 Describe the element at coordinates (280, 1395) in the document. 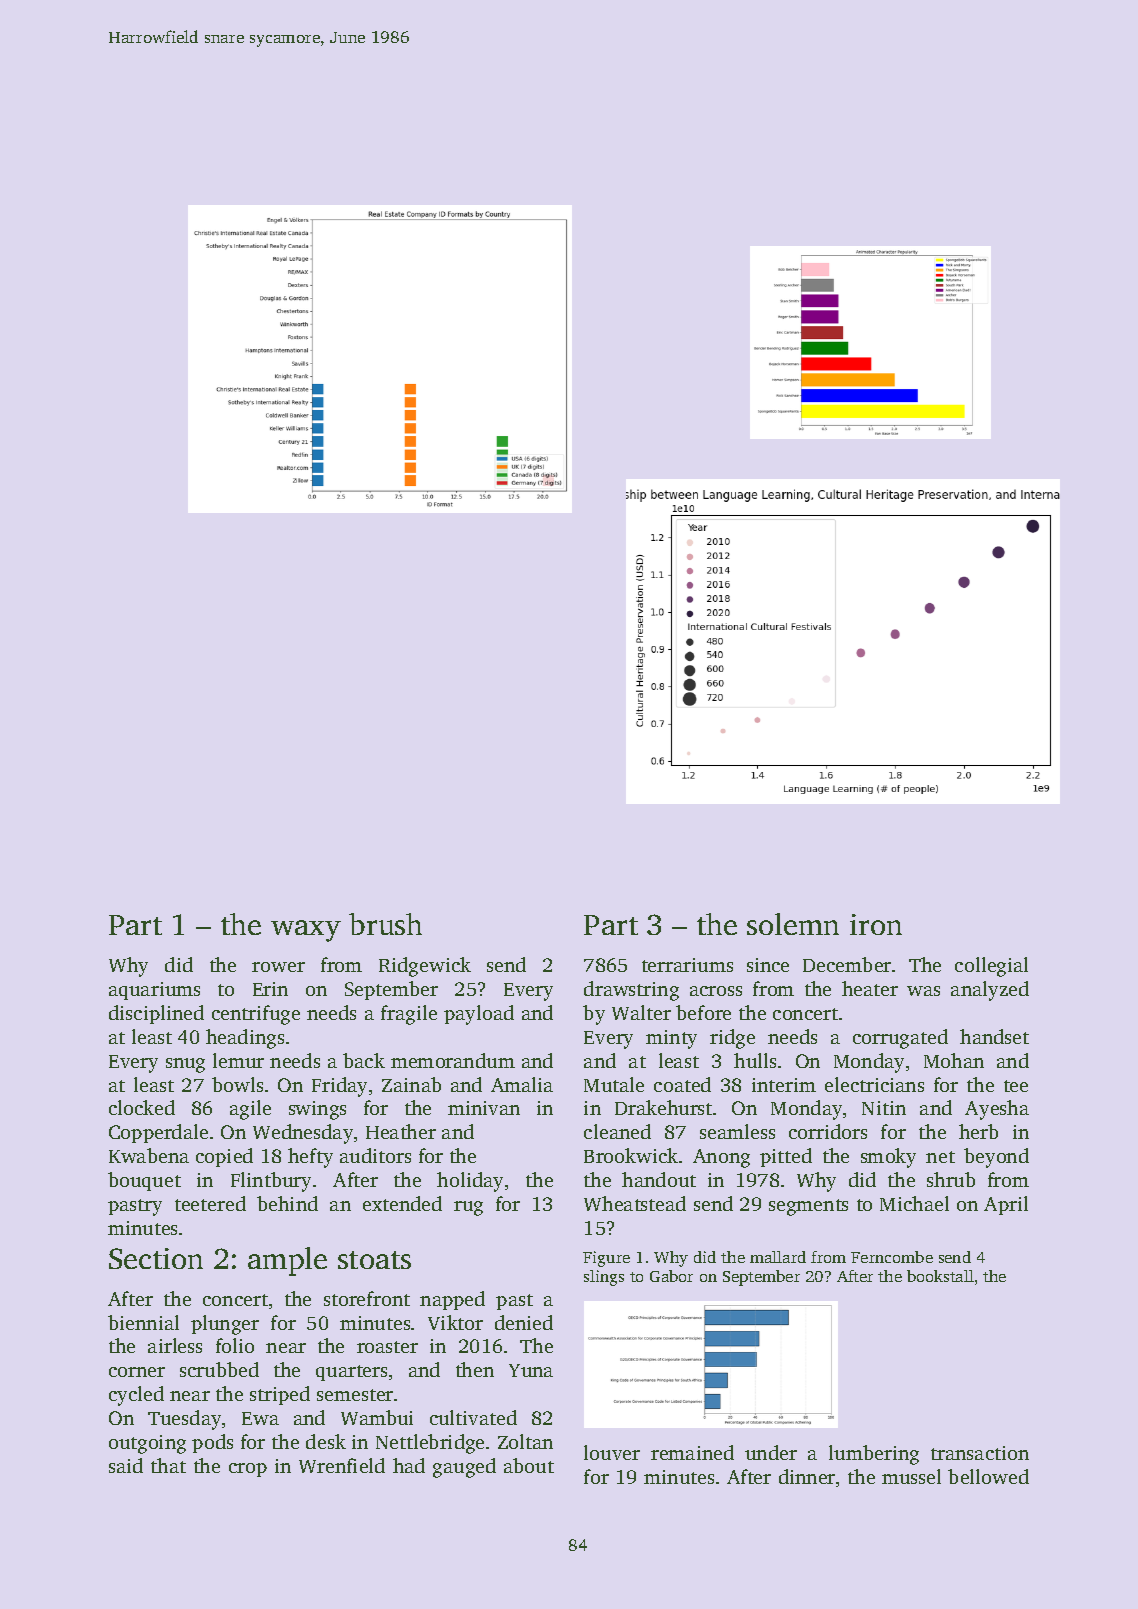

I see `striped` at that location.
